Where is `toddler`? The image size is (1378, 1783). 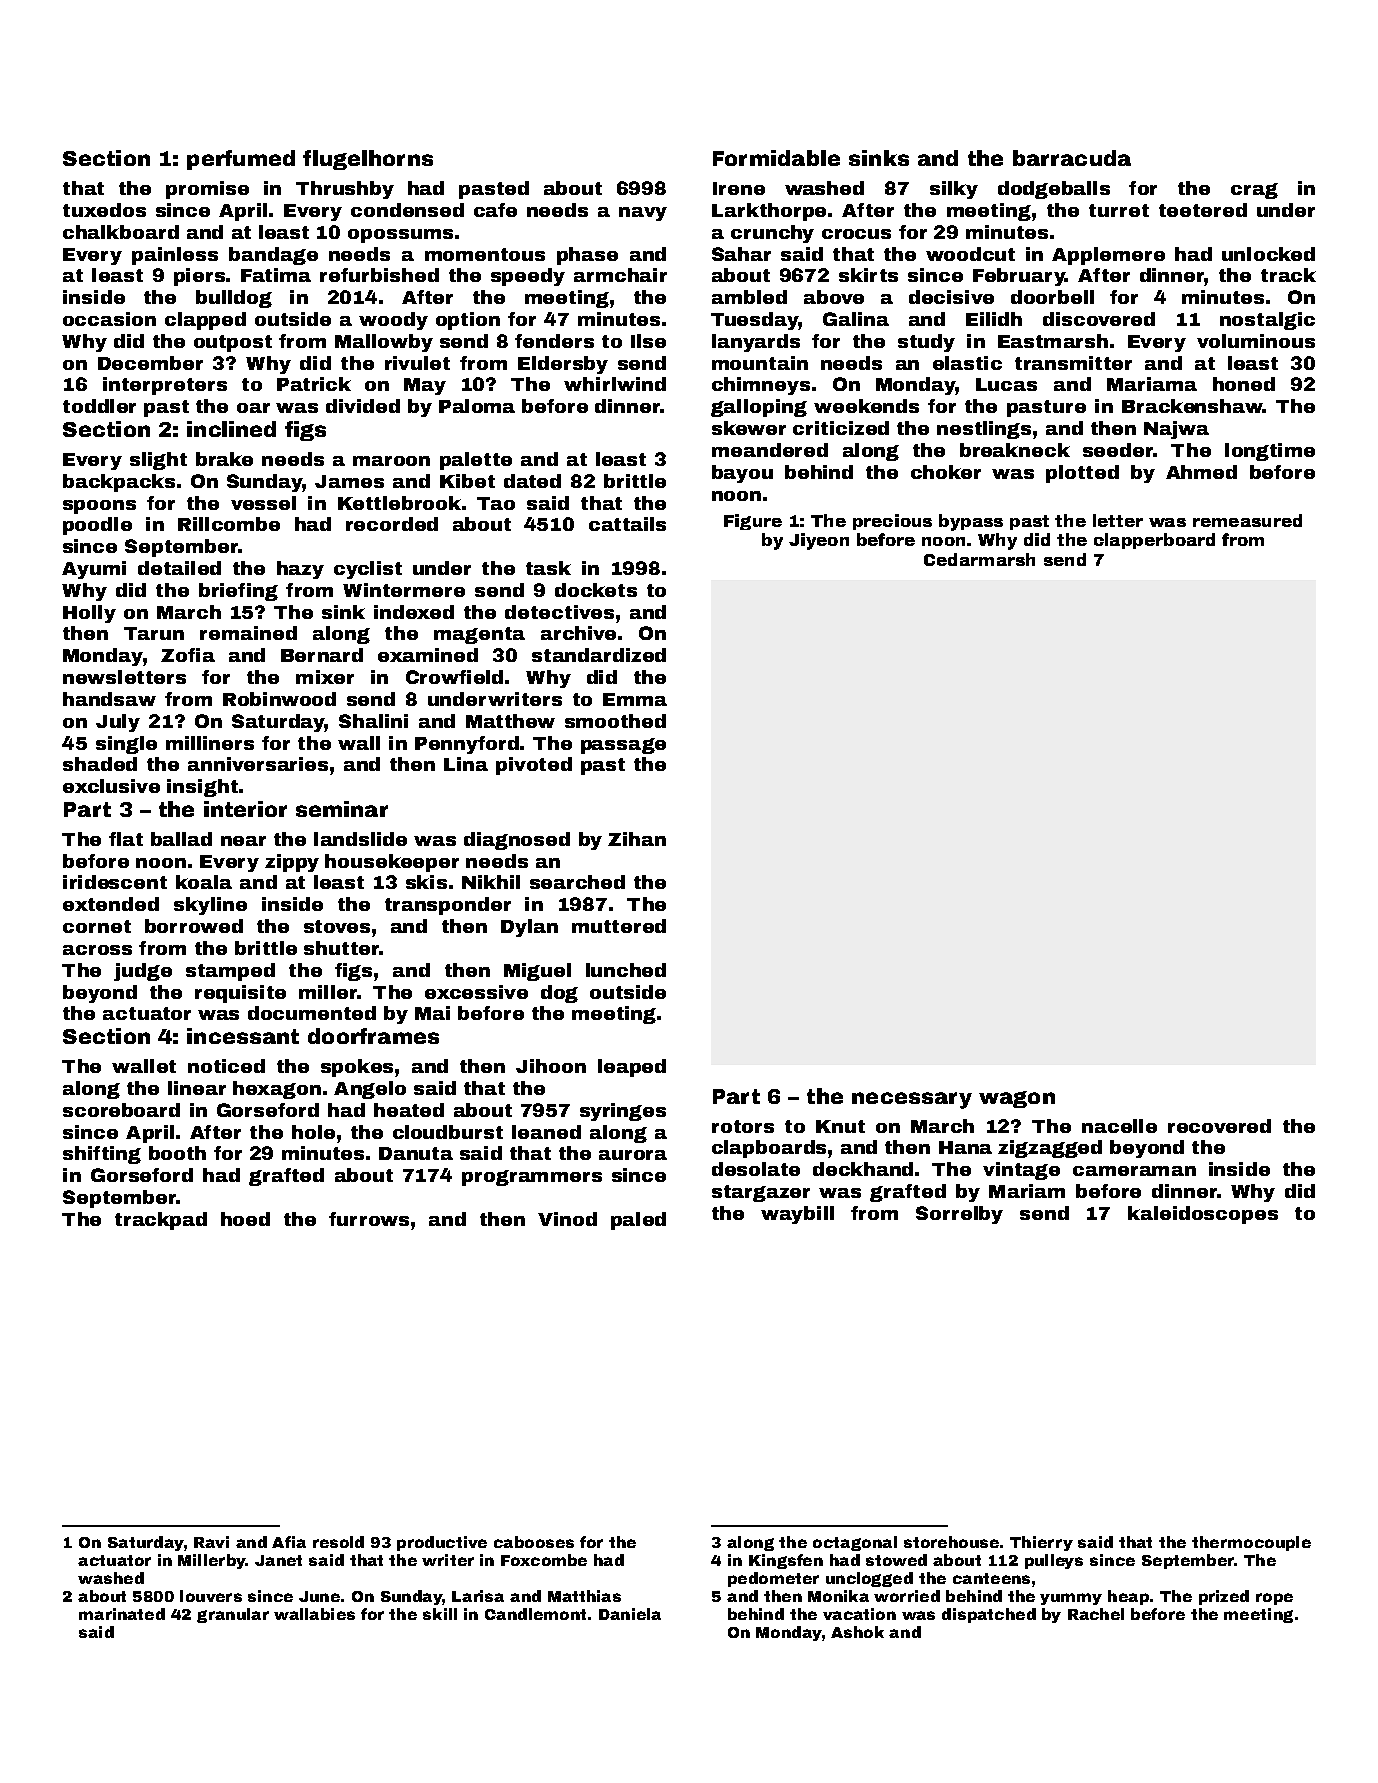 toddler is located at coordinates (99, 406).
